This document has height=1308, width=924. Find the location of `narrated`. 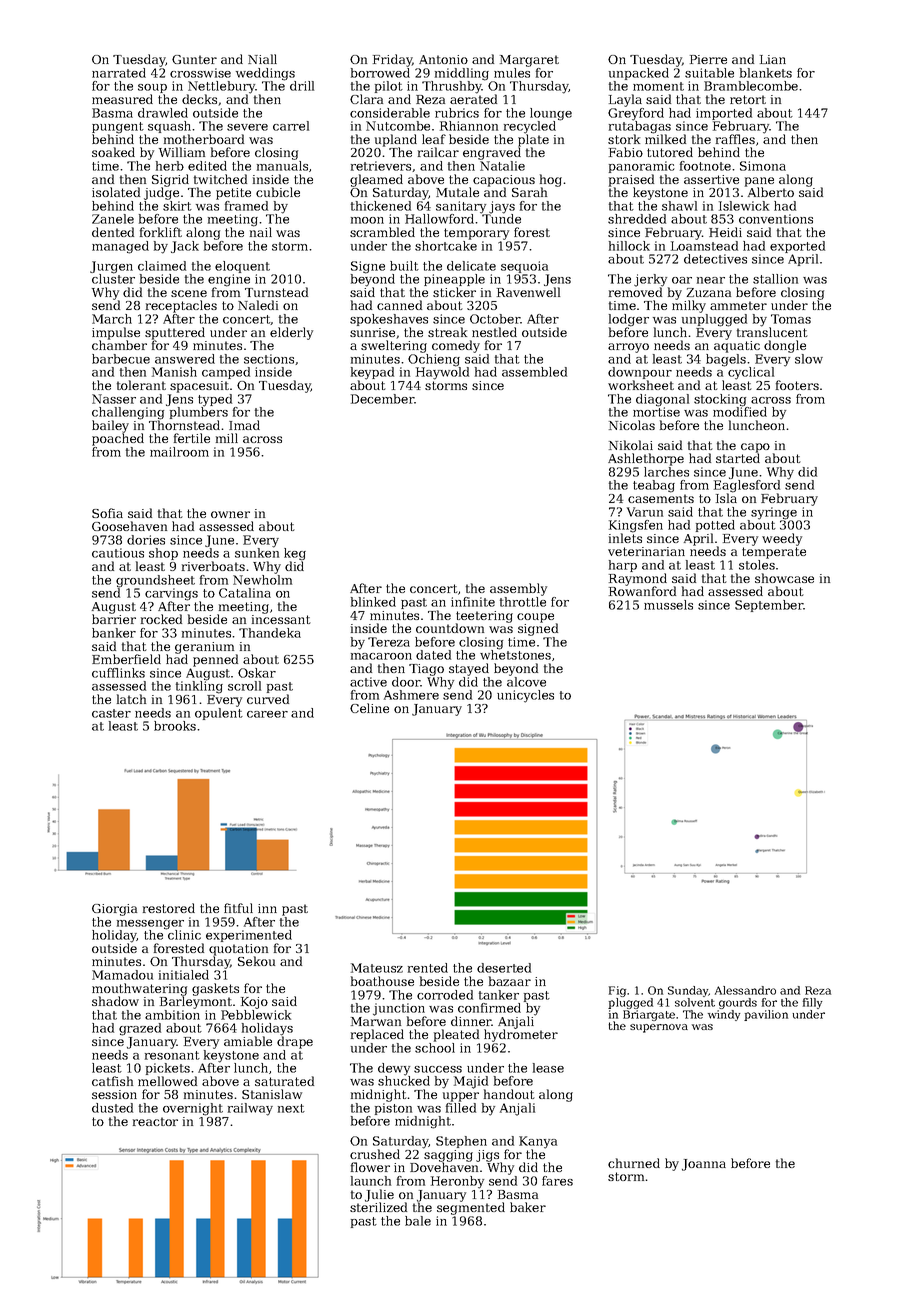

narrated is located at coordinates (119, 73).
